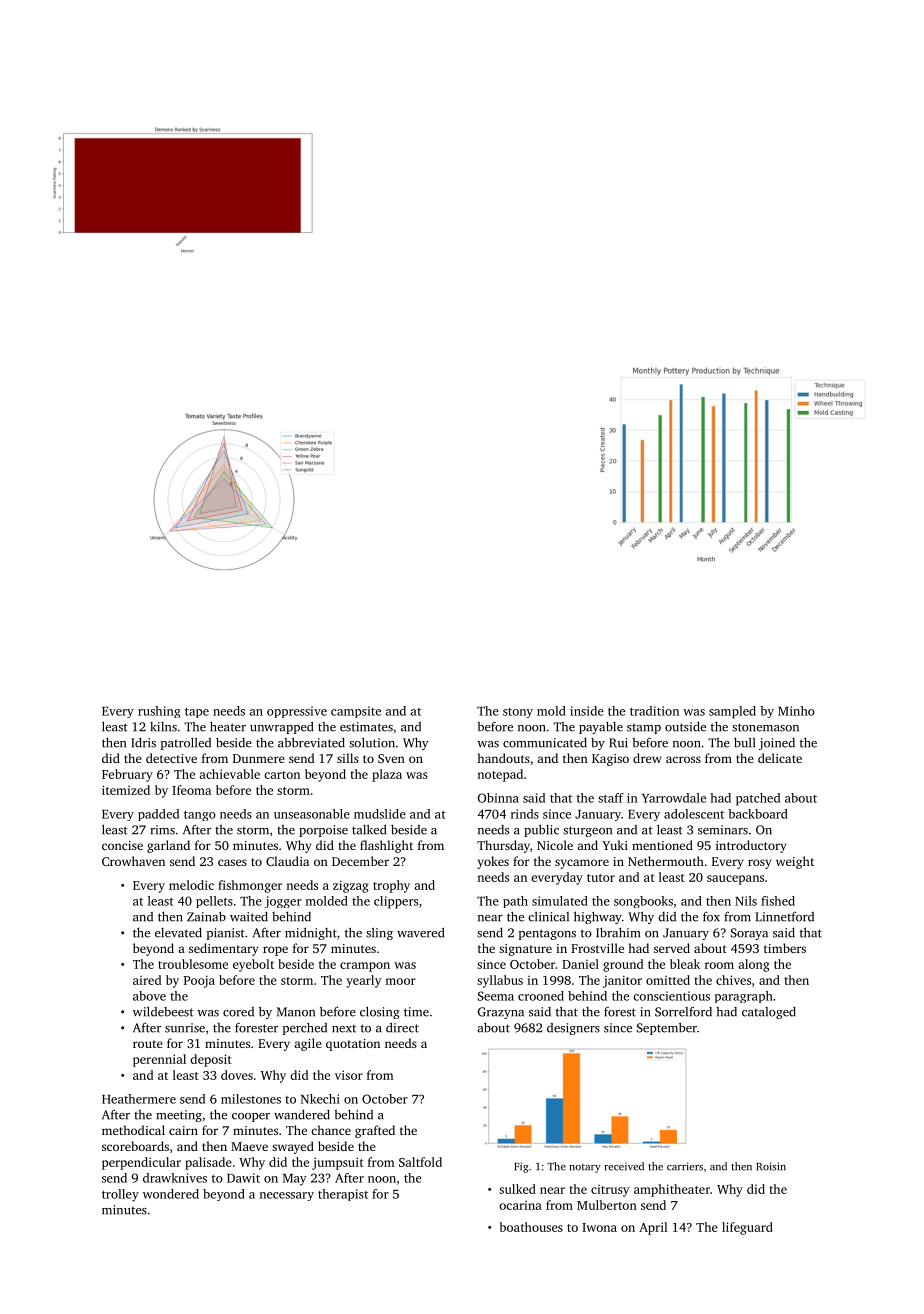  What do you see at coordinates (531, 1227) in the image?
I see `boathouses` at bounding box center [531, 1227].
